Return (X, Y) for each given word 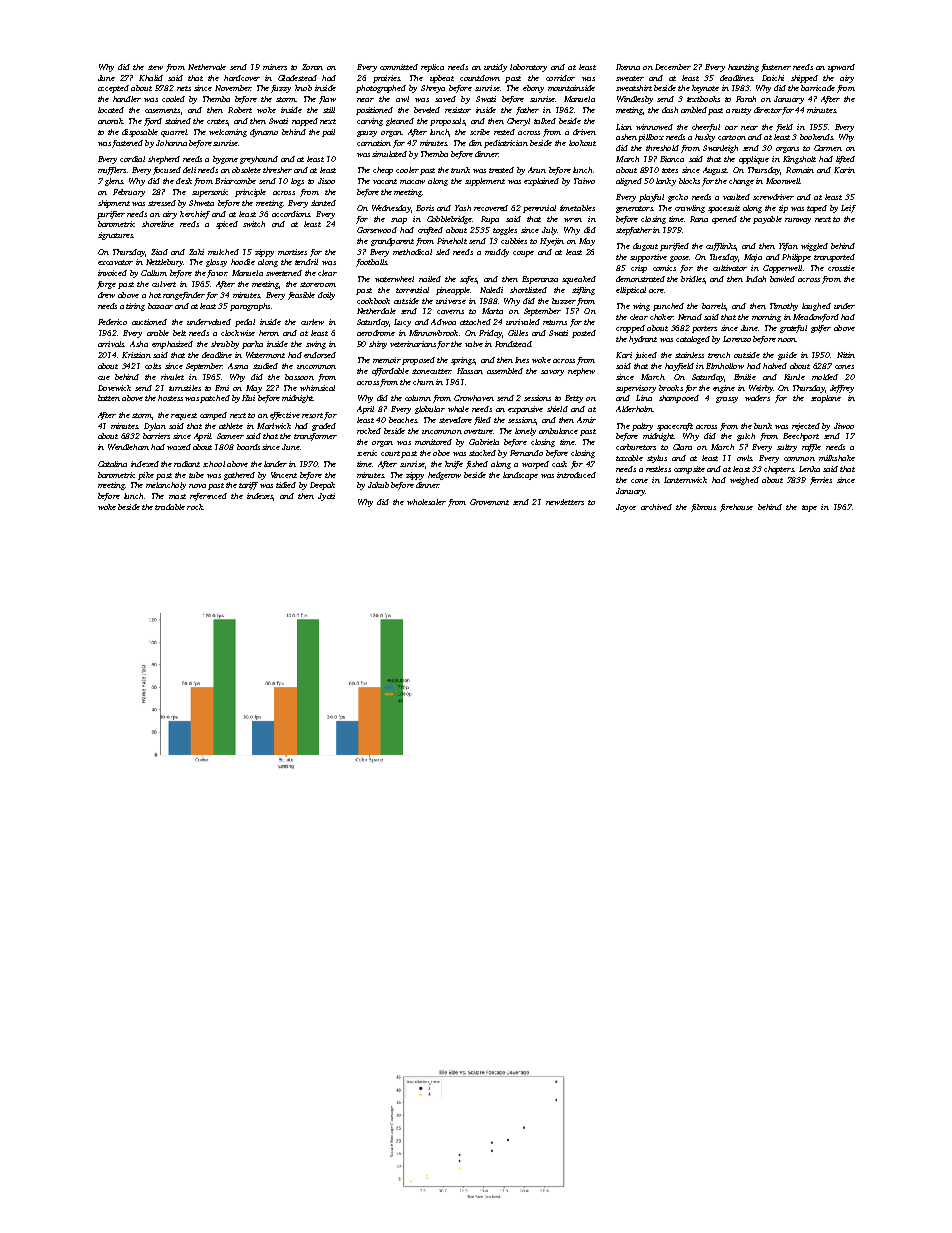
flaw (327, 100)
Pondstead (513, 344)
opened (724, 220)
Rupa (490, 220)
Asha (139, 344)
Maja (753, 258)
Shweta (201, 203)
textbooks (703, 99)
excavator (115, 262)
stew (155, 67)
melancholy (166, 486)
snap (399, 221)
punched (668, 307)
